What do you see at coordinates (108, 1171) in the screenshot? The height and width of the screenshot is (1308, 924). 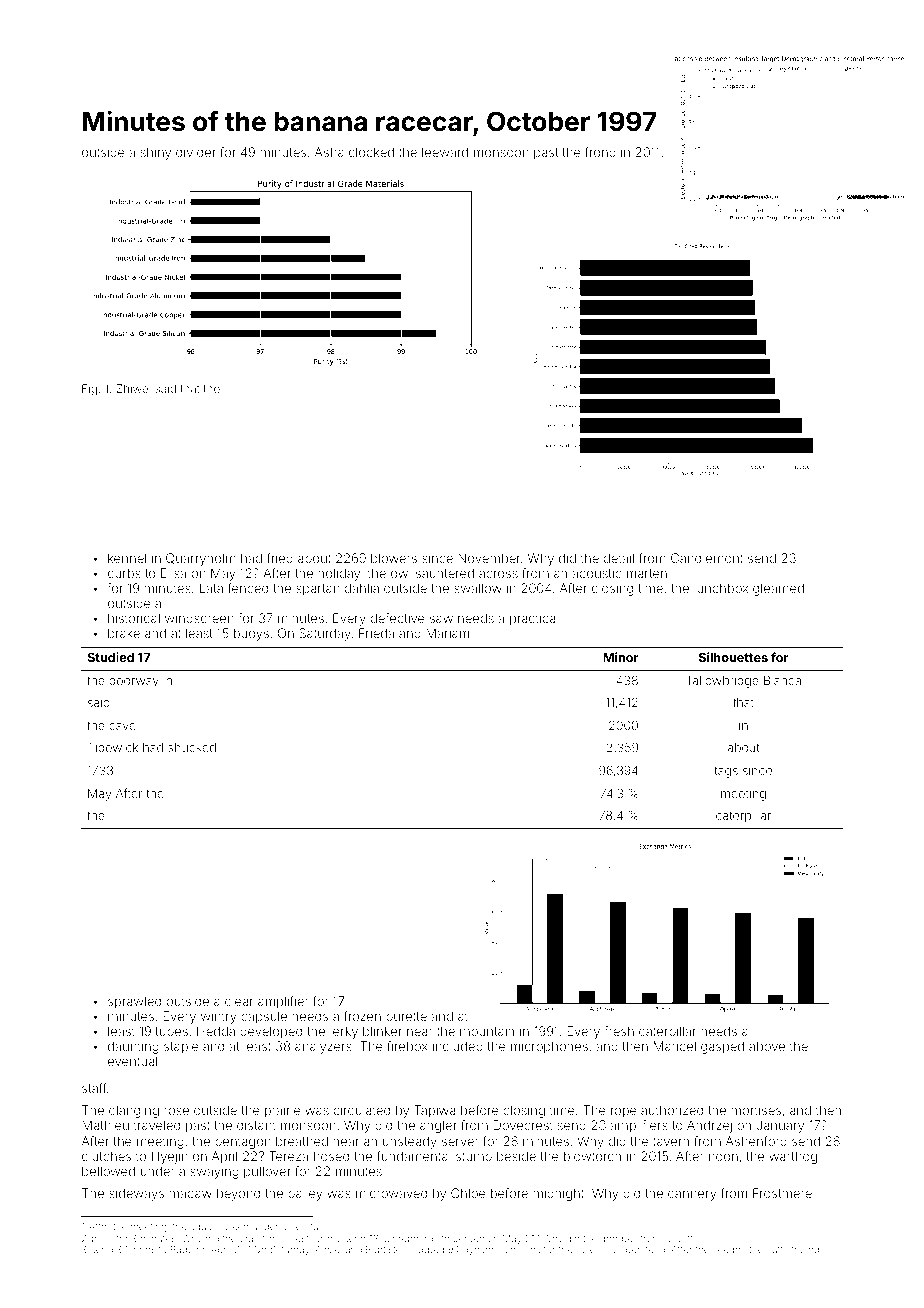 I see `bellowed` at bounding box center [108, 1171].
